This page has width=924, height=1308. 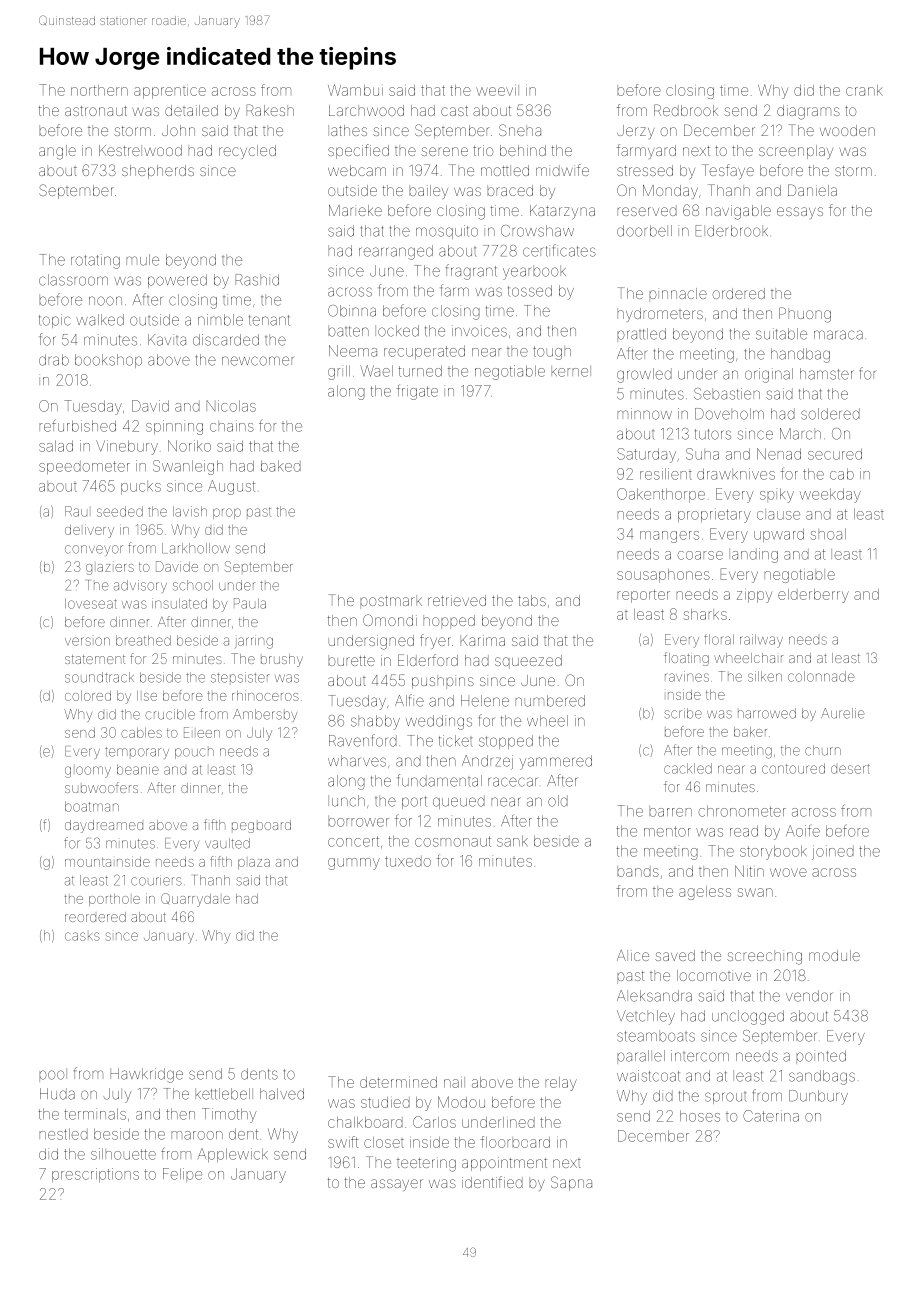 I want to click on halved, so click(x=282, y=1094).
